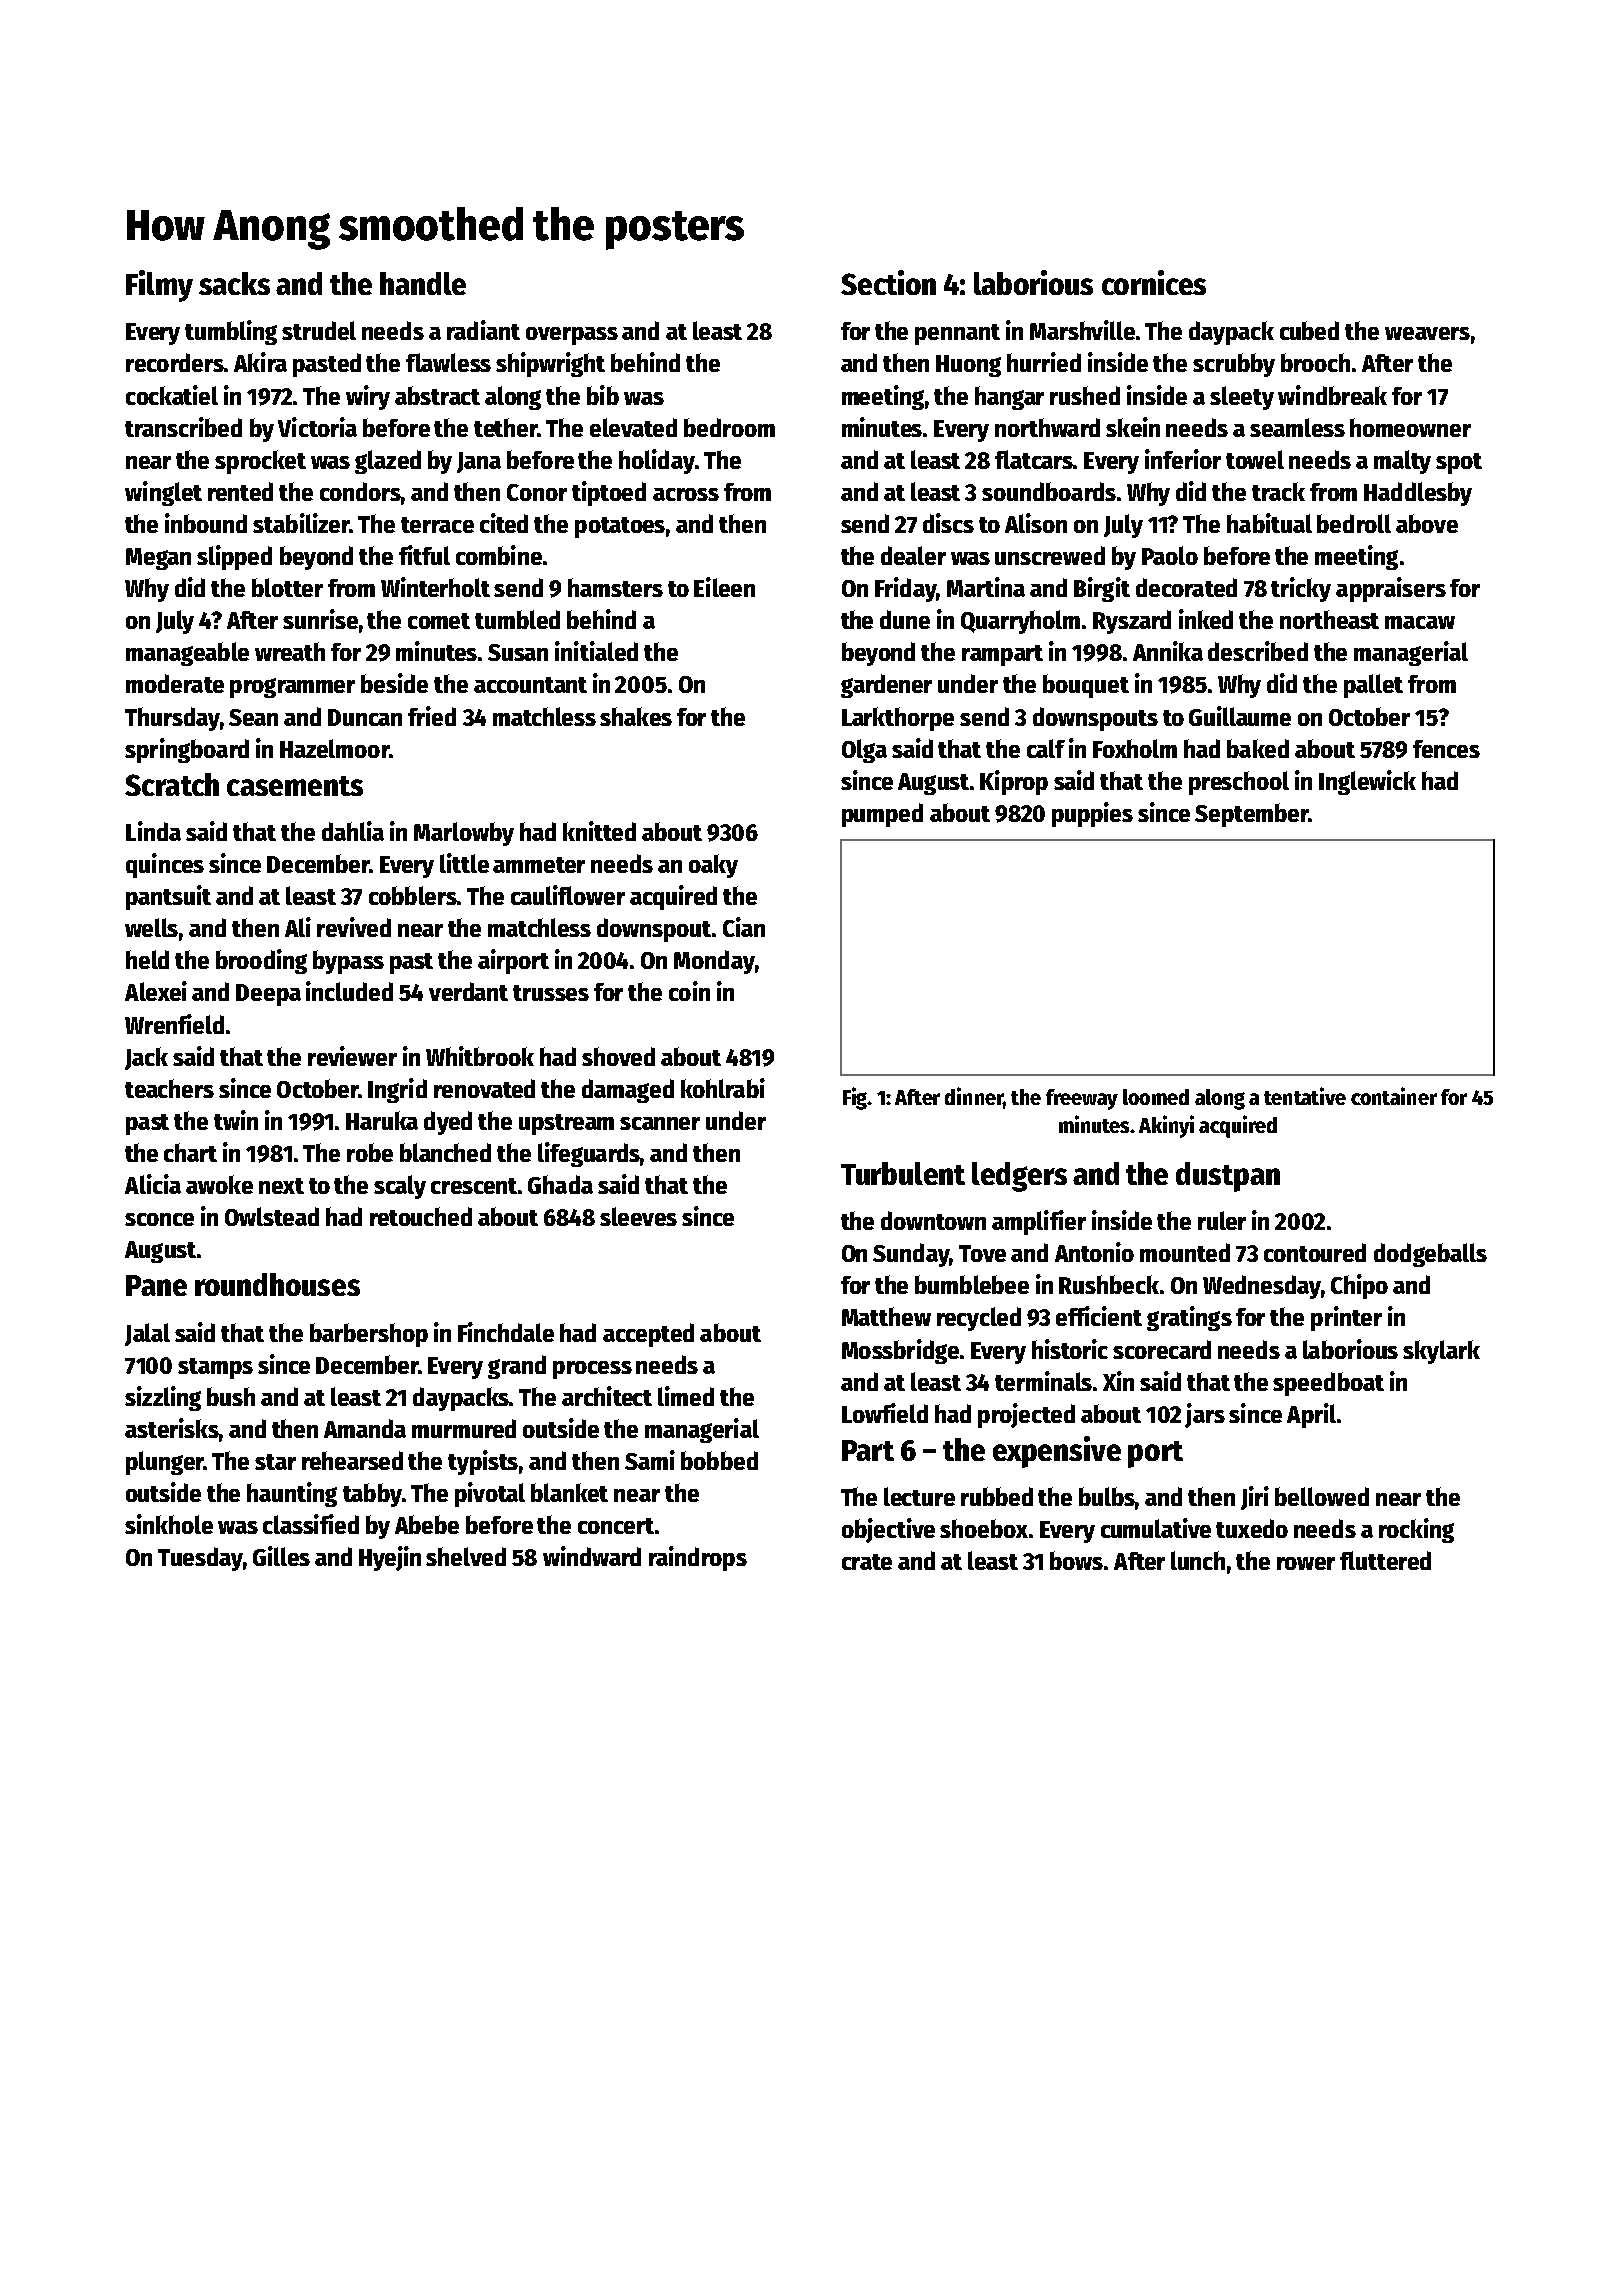  What do you see at coordinates (1168, 651) in the page?
I see `Annika` at bounding box center [1168, 651].
